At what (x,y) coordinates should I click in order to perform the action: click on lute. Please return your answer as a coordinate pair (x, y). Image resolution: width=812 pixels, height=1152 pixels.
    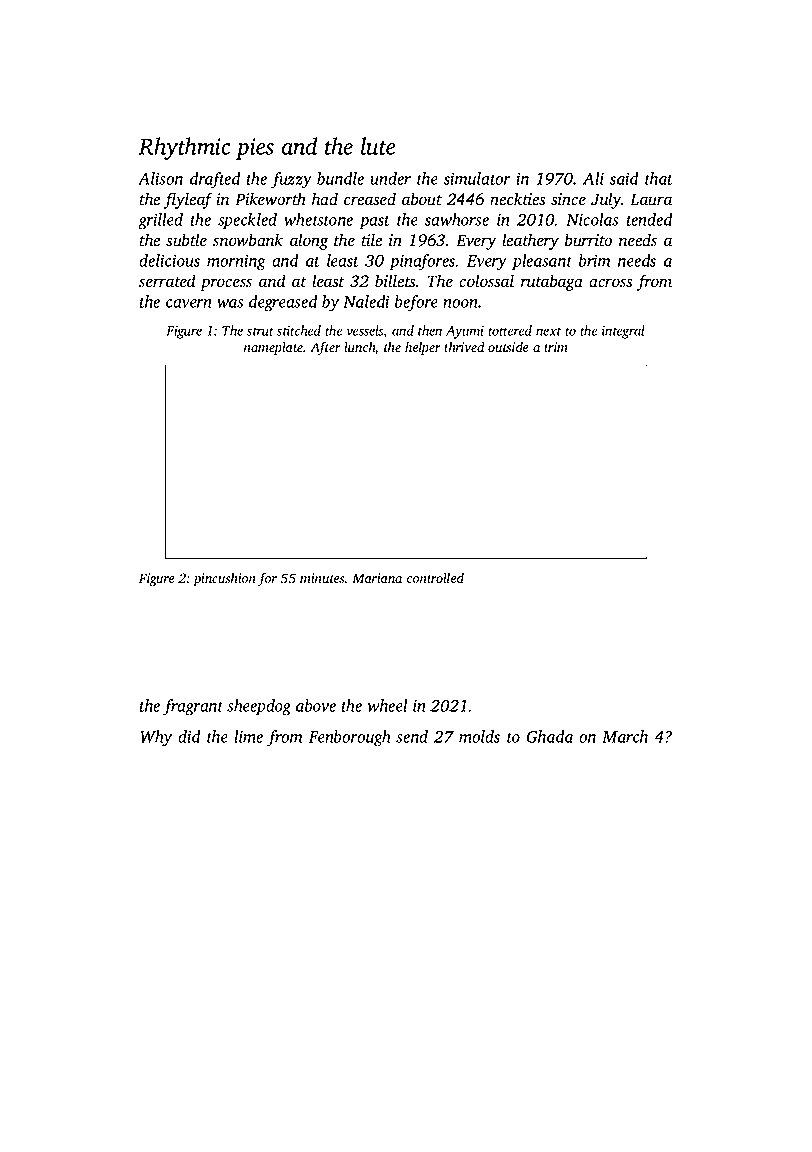
    Looking at the image, I should click on (378, 146).
